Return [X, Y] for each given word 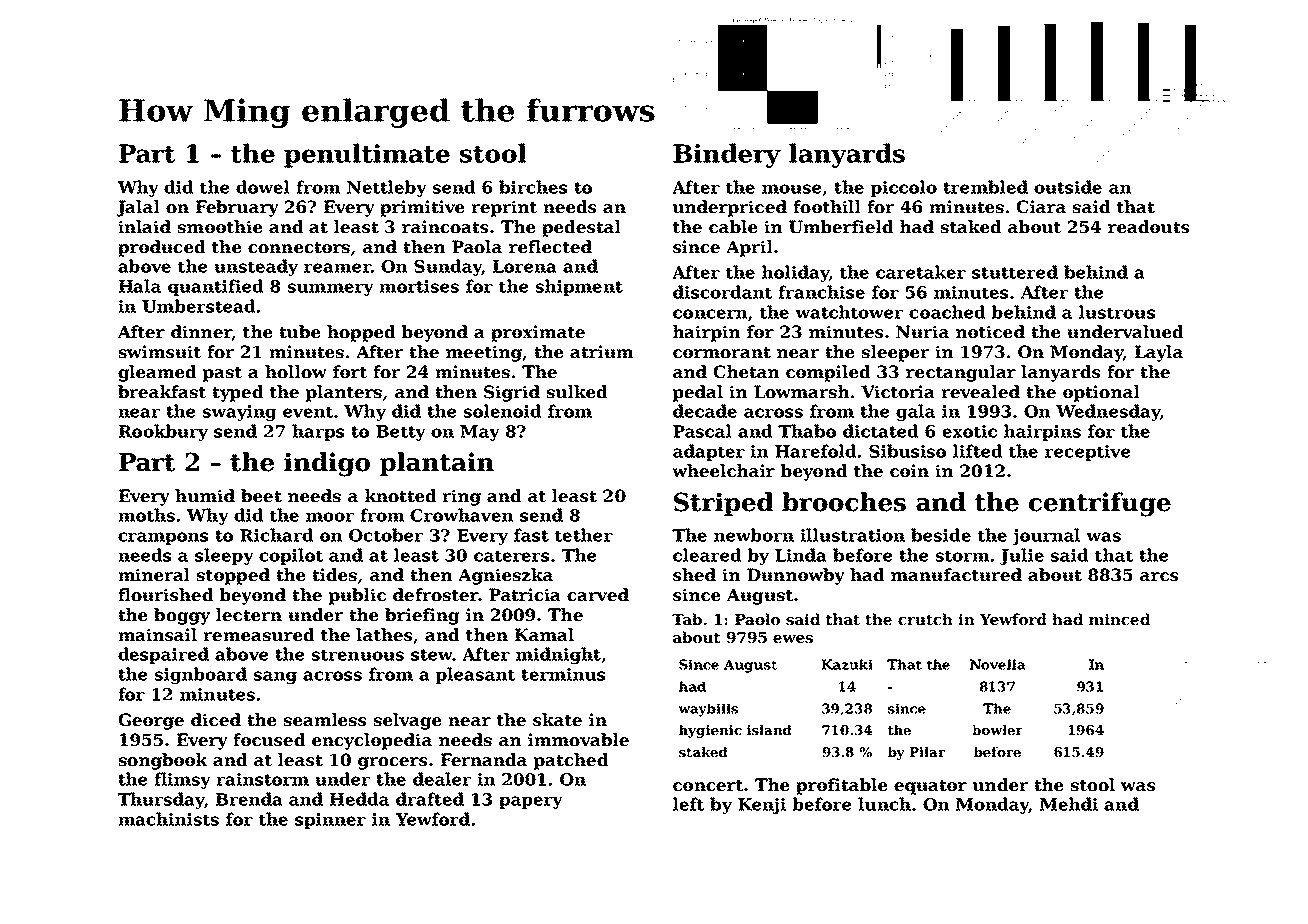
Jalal [138, 208]
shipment [579, 287]
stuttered [1015, 272]
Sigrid [512, 393]
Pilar [927, 752]
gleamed [157, 373]
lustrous [1117, 312]
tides [334, 575]
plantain [437, 464]
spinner [330, 821]
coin [909, 471]
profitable [842, 786]
